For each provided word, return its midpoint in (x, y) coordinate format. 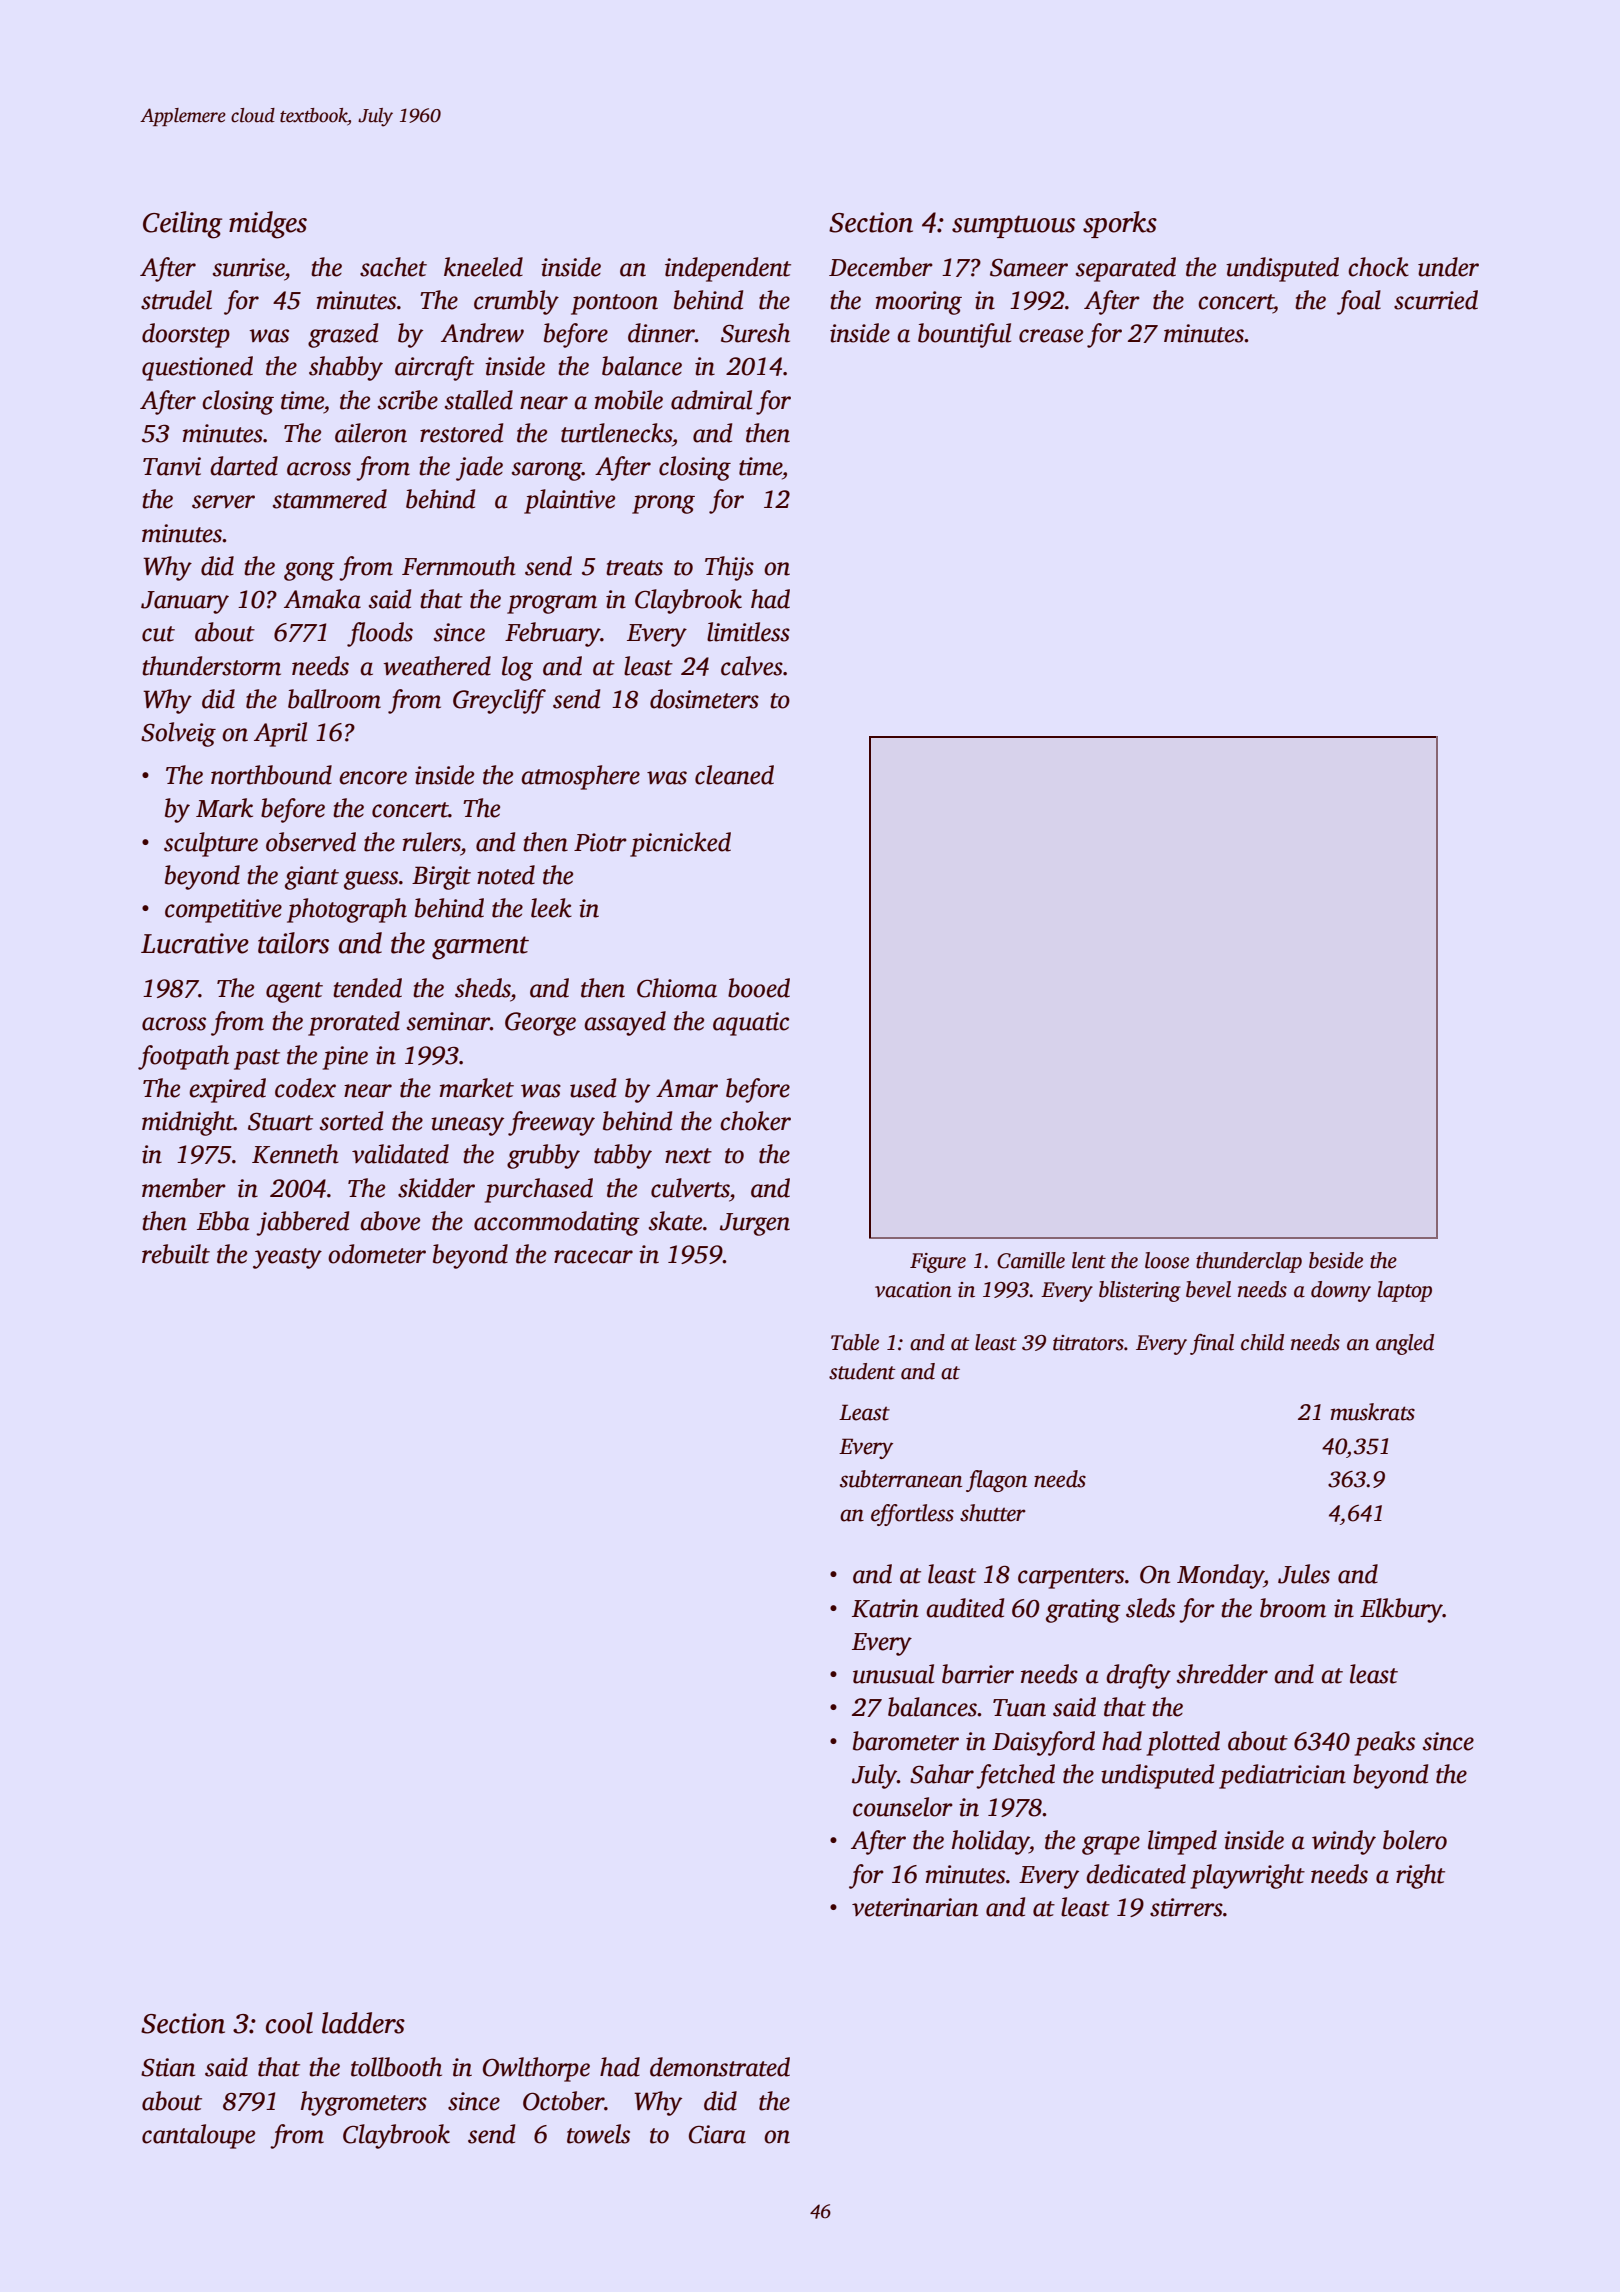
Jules (1304, 1574)
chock (1378, 267)
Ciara (717, 2134)
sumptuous (1013, 226)
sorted (351, 1121)
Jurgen (755, 1224)
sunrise (248, 267)
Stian (168, 2067)
